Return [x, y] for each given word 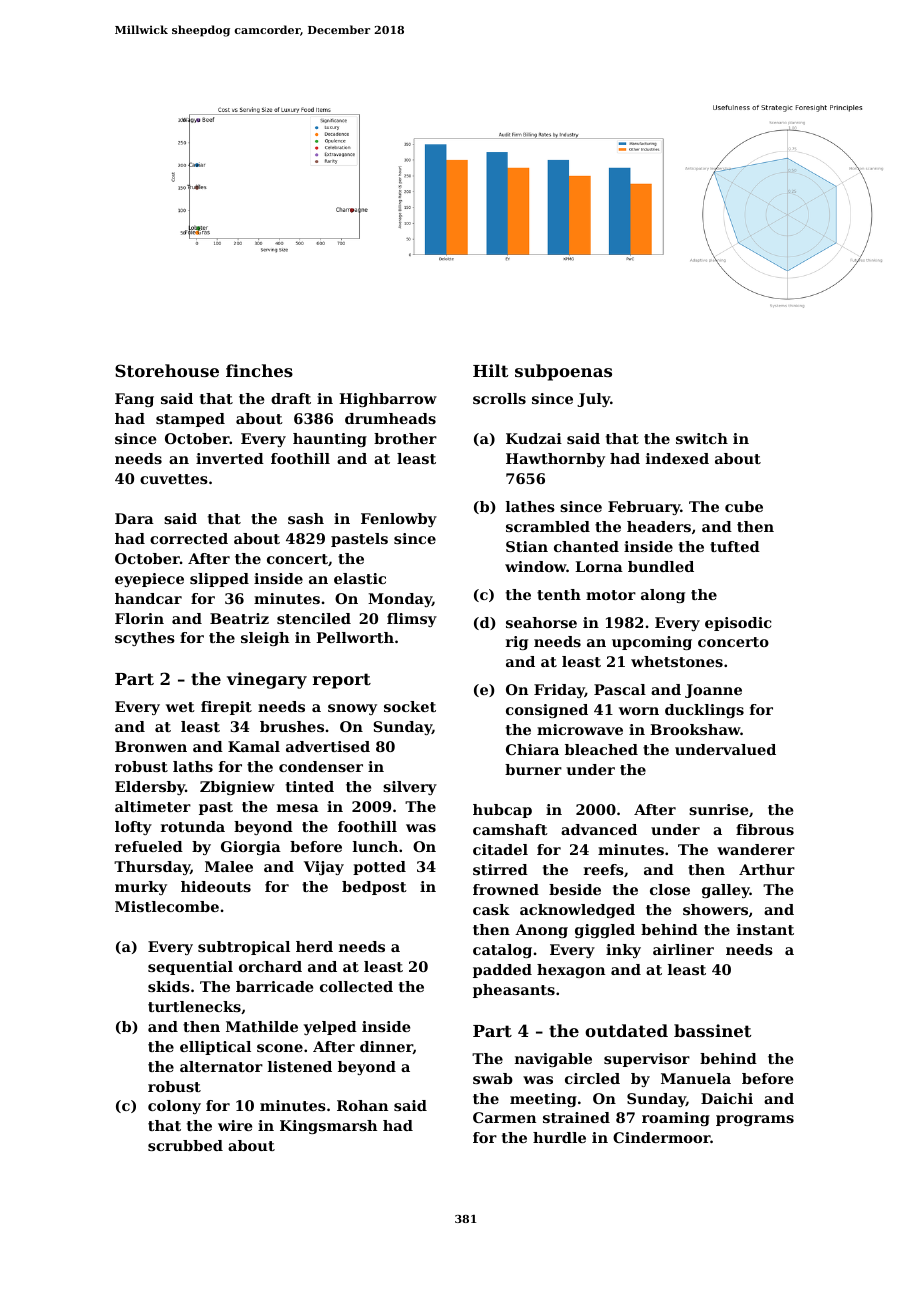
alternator [221, 1066]
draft [291, 398]
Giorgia [251, 848]
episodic [738, 624]
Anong [541, 931]
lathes [530, 506]
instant [765, 929]
